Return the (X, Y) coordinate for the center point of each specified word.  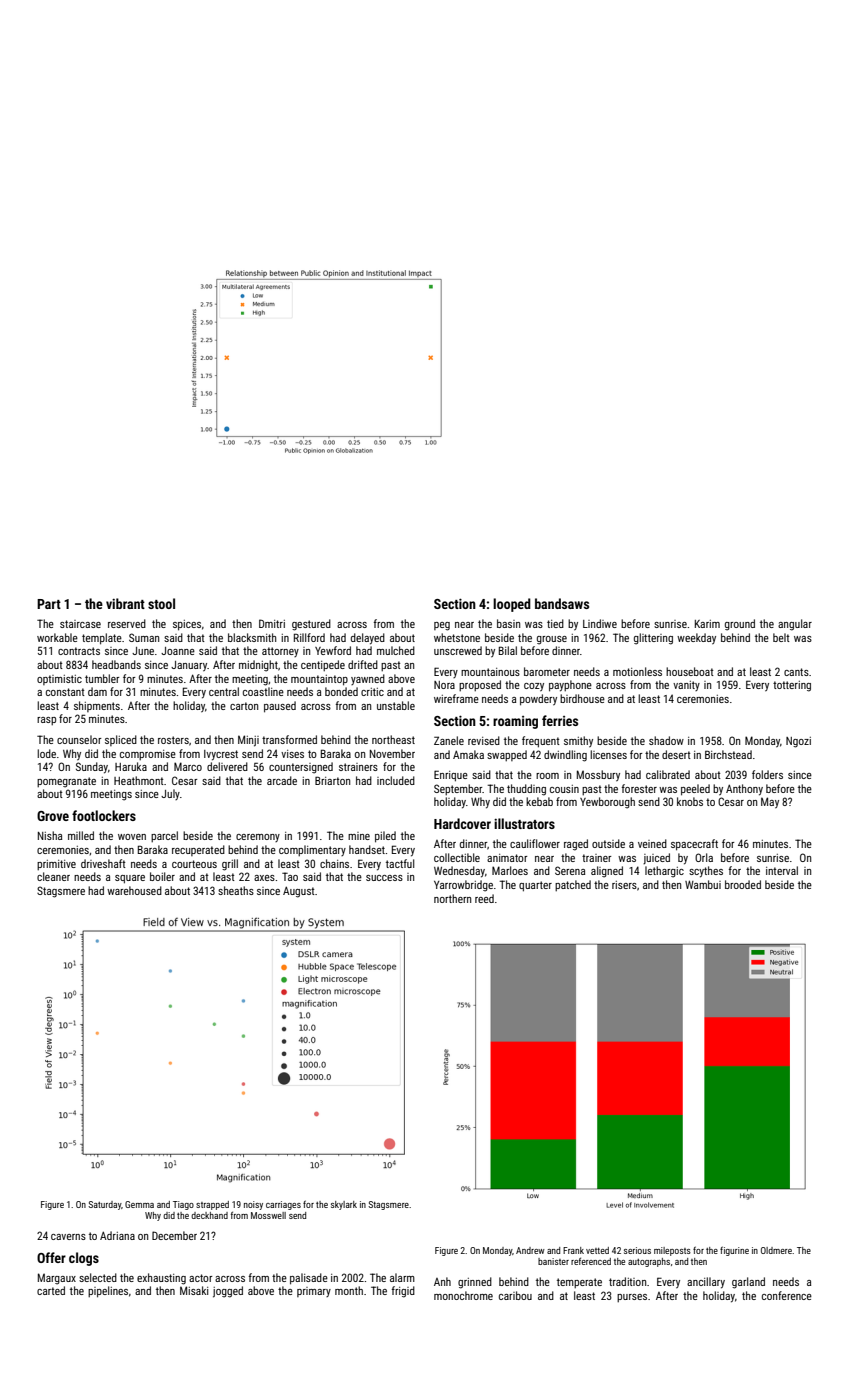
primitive (56, 865)
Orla (704, 857)
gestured (311, 625)
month (349, 1290)
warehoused (134, 890)
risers (624, 885)
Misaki (194, 1290)
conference (787, 1295)
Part (49, 604)
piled (385, 837)
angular (795, 625)
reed (484, 898)
